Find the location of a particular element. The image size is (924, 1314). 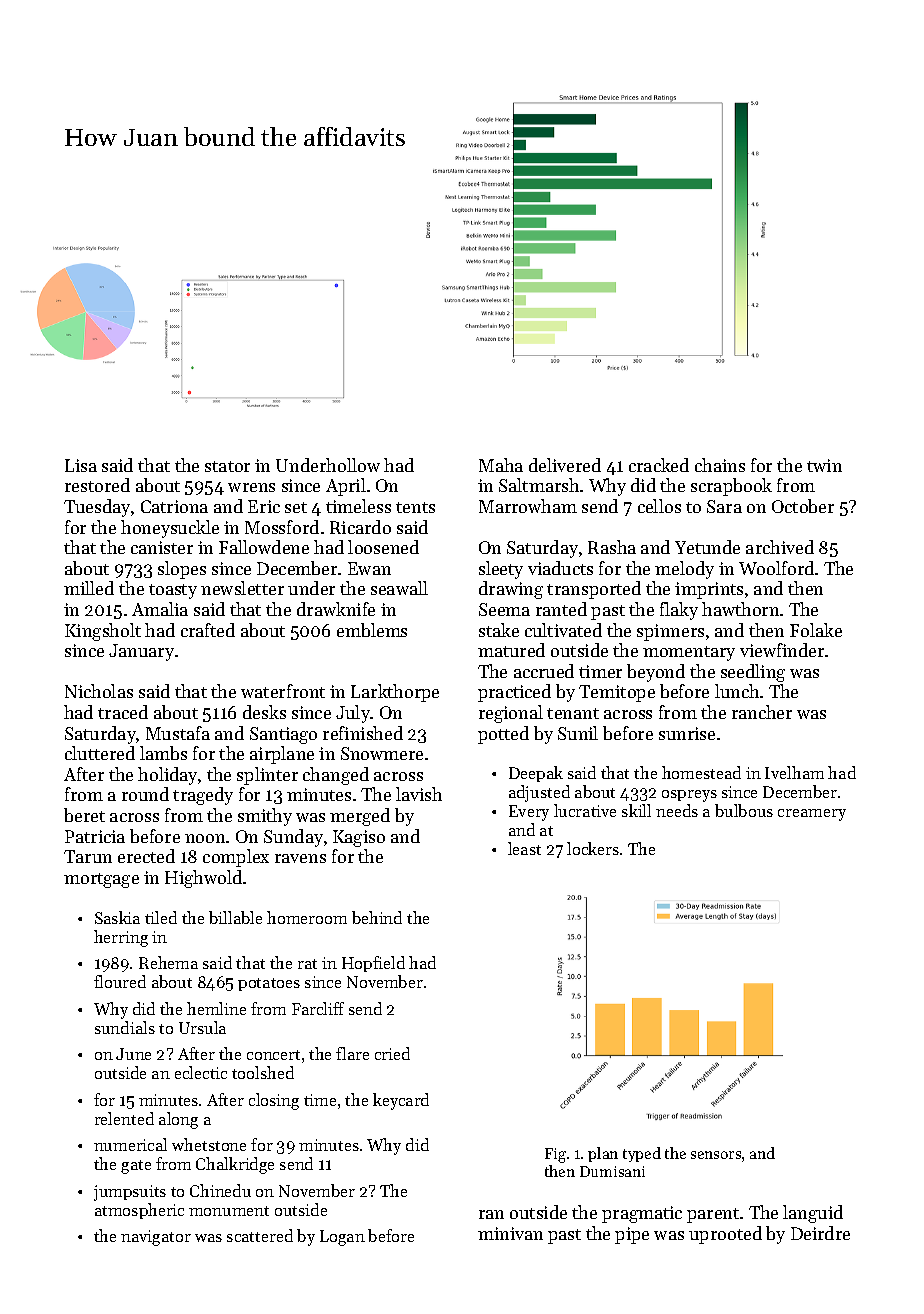

Mossford is located at coordinates (282, 527).
